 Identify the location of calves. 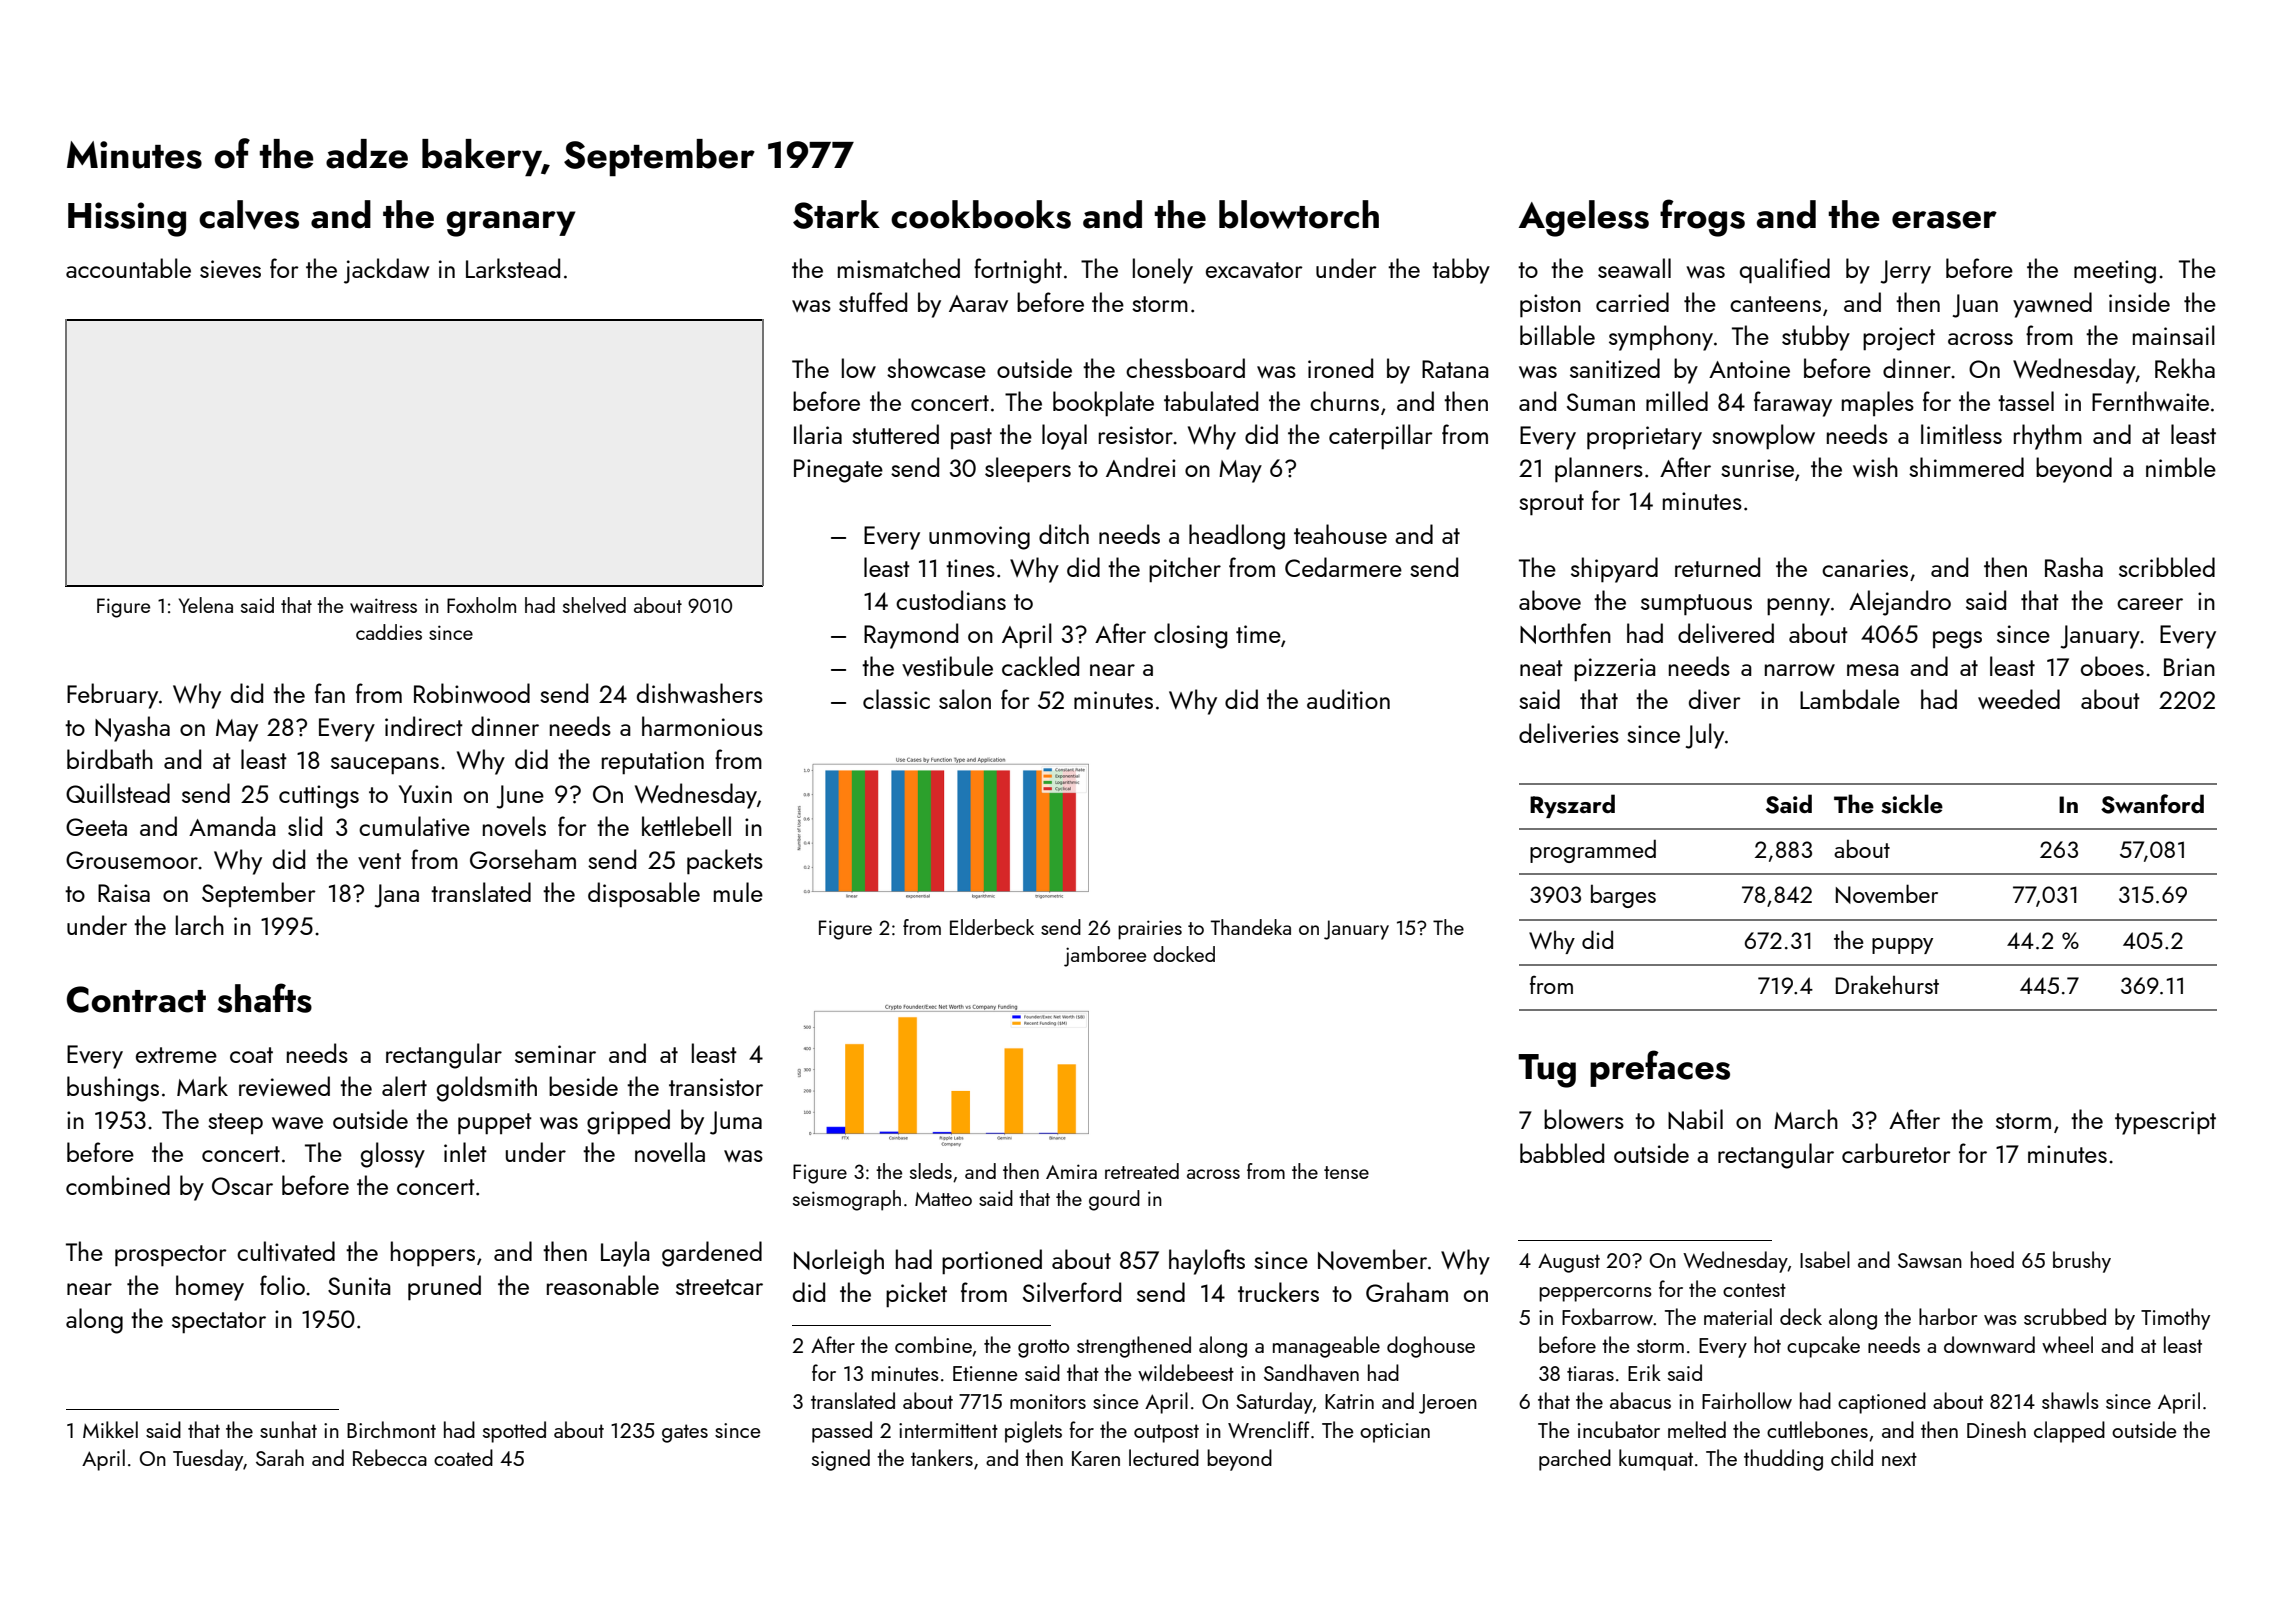
(249, 215).
